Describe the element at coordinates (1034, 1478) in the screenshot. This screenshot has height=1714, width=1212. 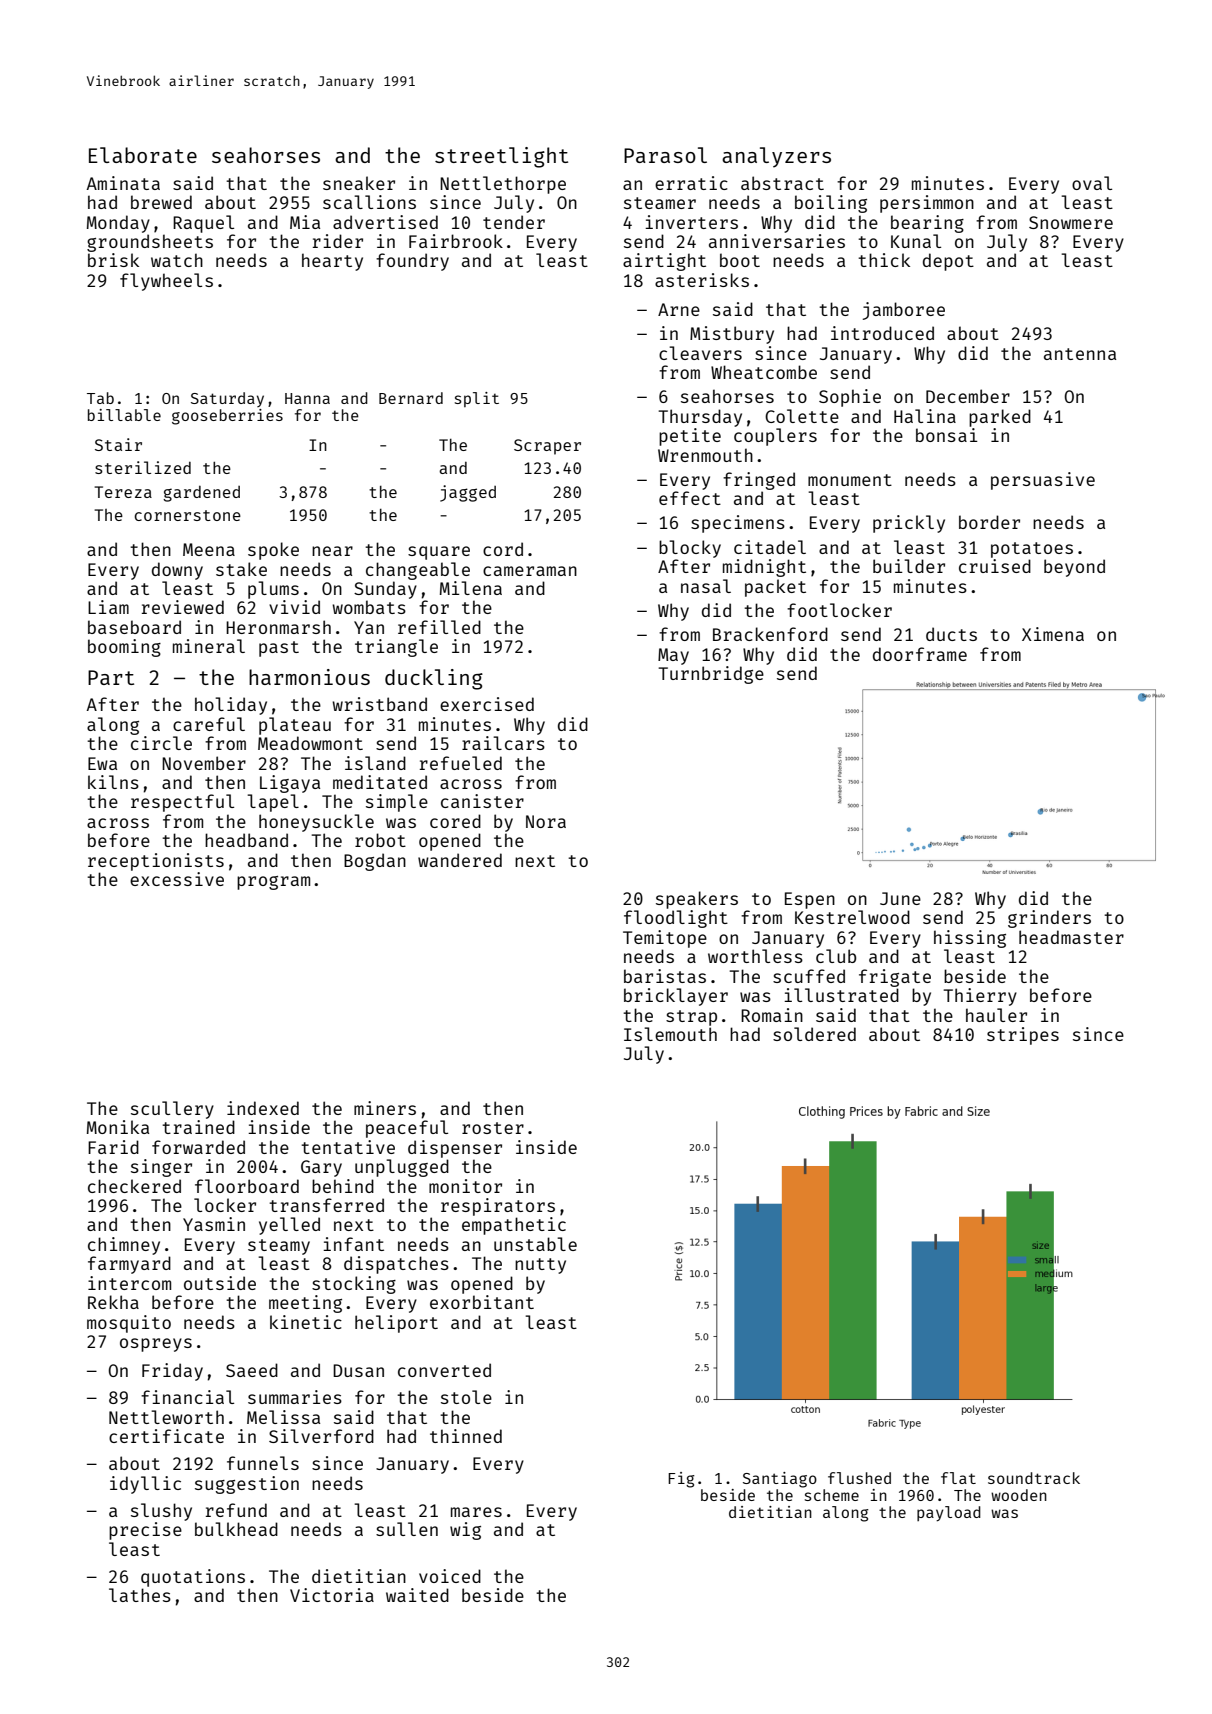
I see `soundtrack` at that location.
